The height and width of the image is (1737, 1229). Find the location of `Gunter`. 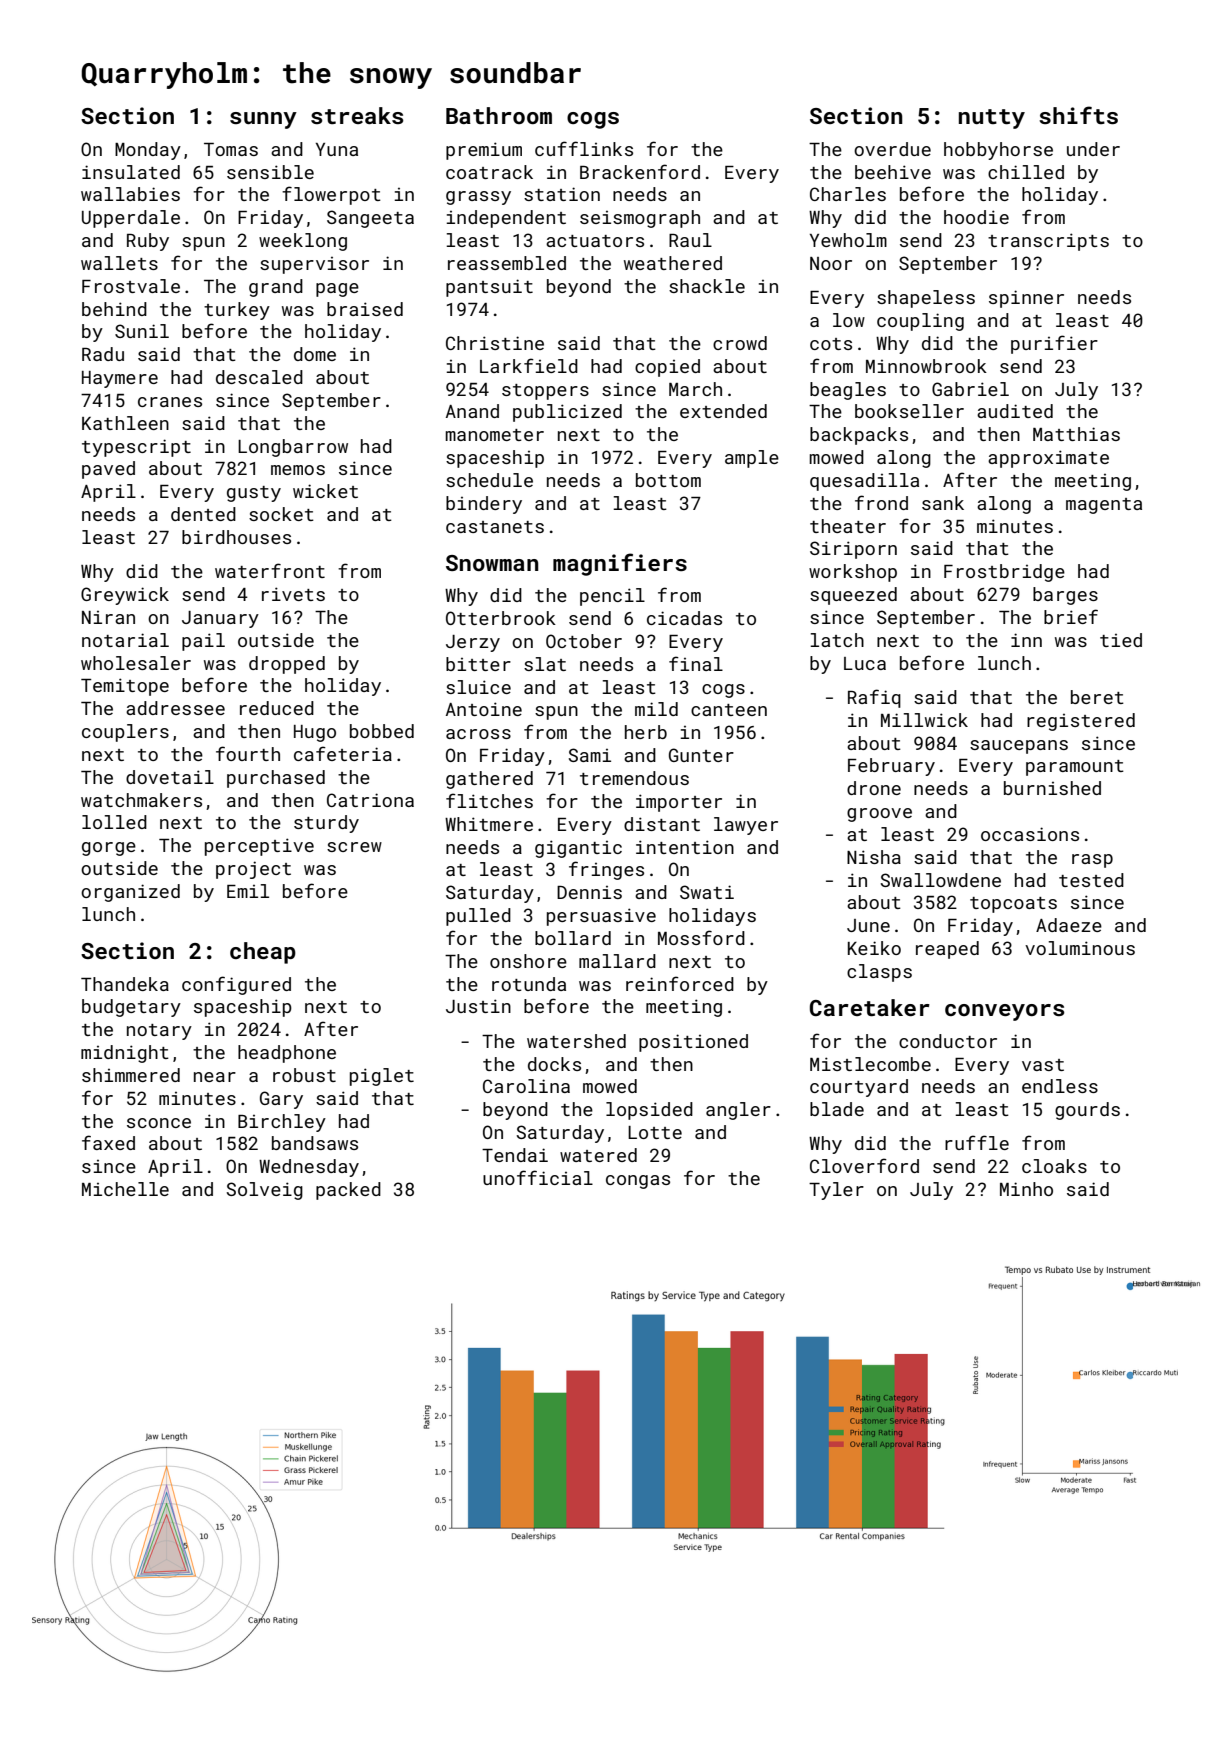

Gunter is located at coordinates (701, 755).
